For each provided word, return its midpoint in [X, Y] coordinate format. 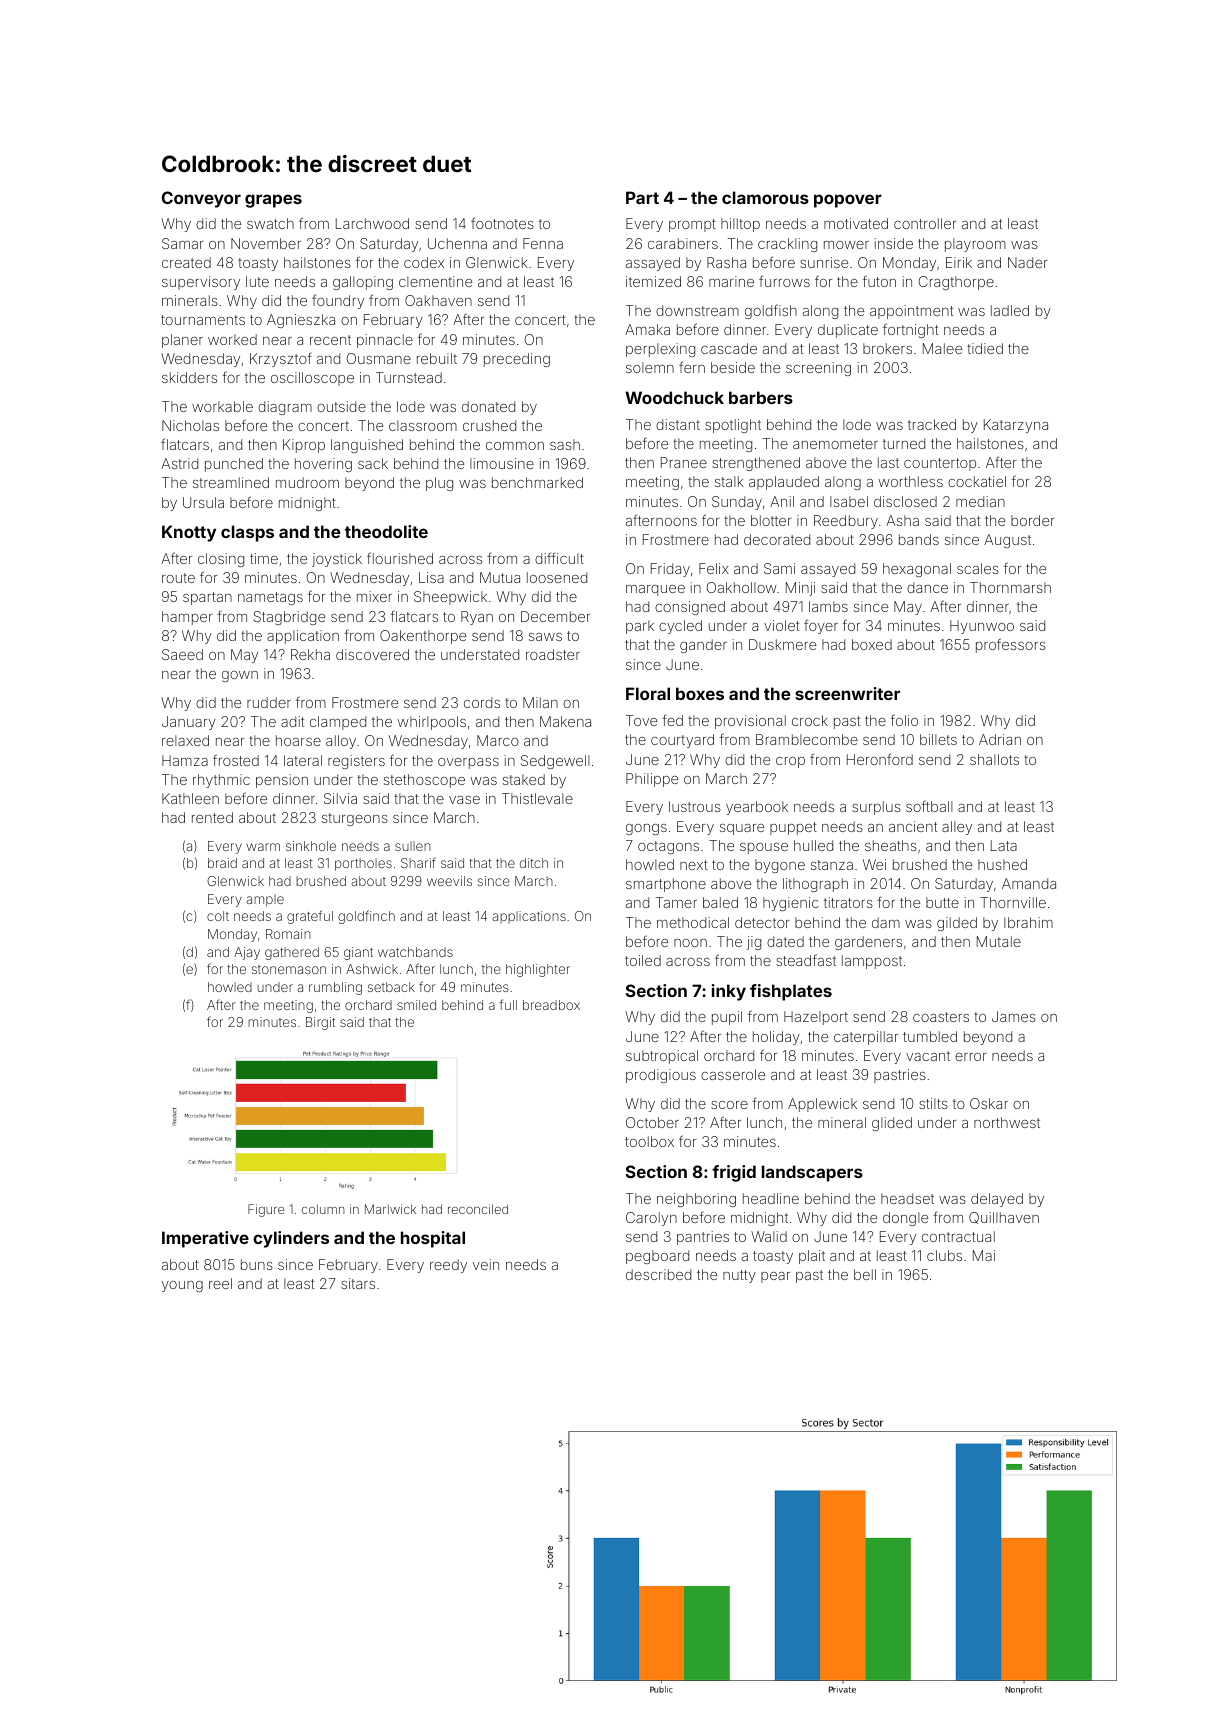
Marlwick [390, 1209]
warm [263, 847]
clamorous [765, 197]
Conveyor [201, 199]
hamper [187, 618]
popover [848, 201]
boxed [872, 644]
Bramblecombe [807, 739]
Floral [648, 693]
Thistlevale [537, 798]
